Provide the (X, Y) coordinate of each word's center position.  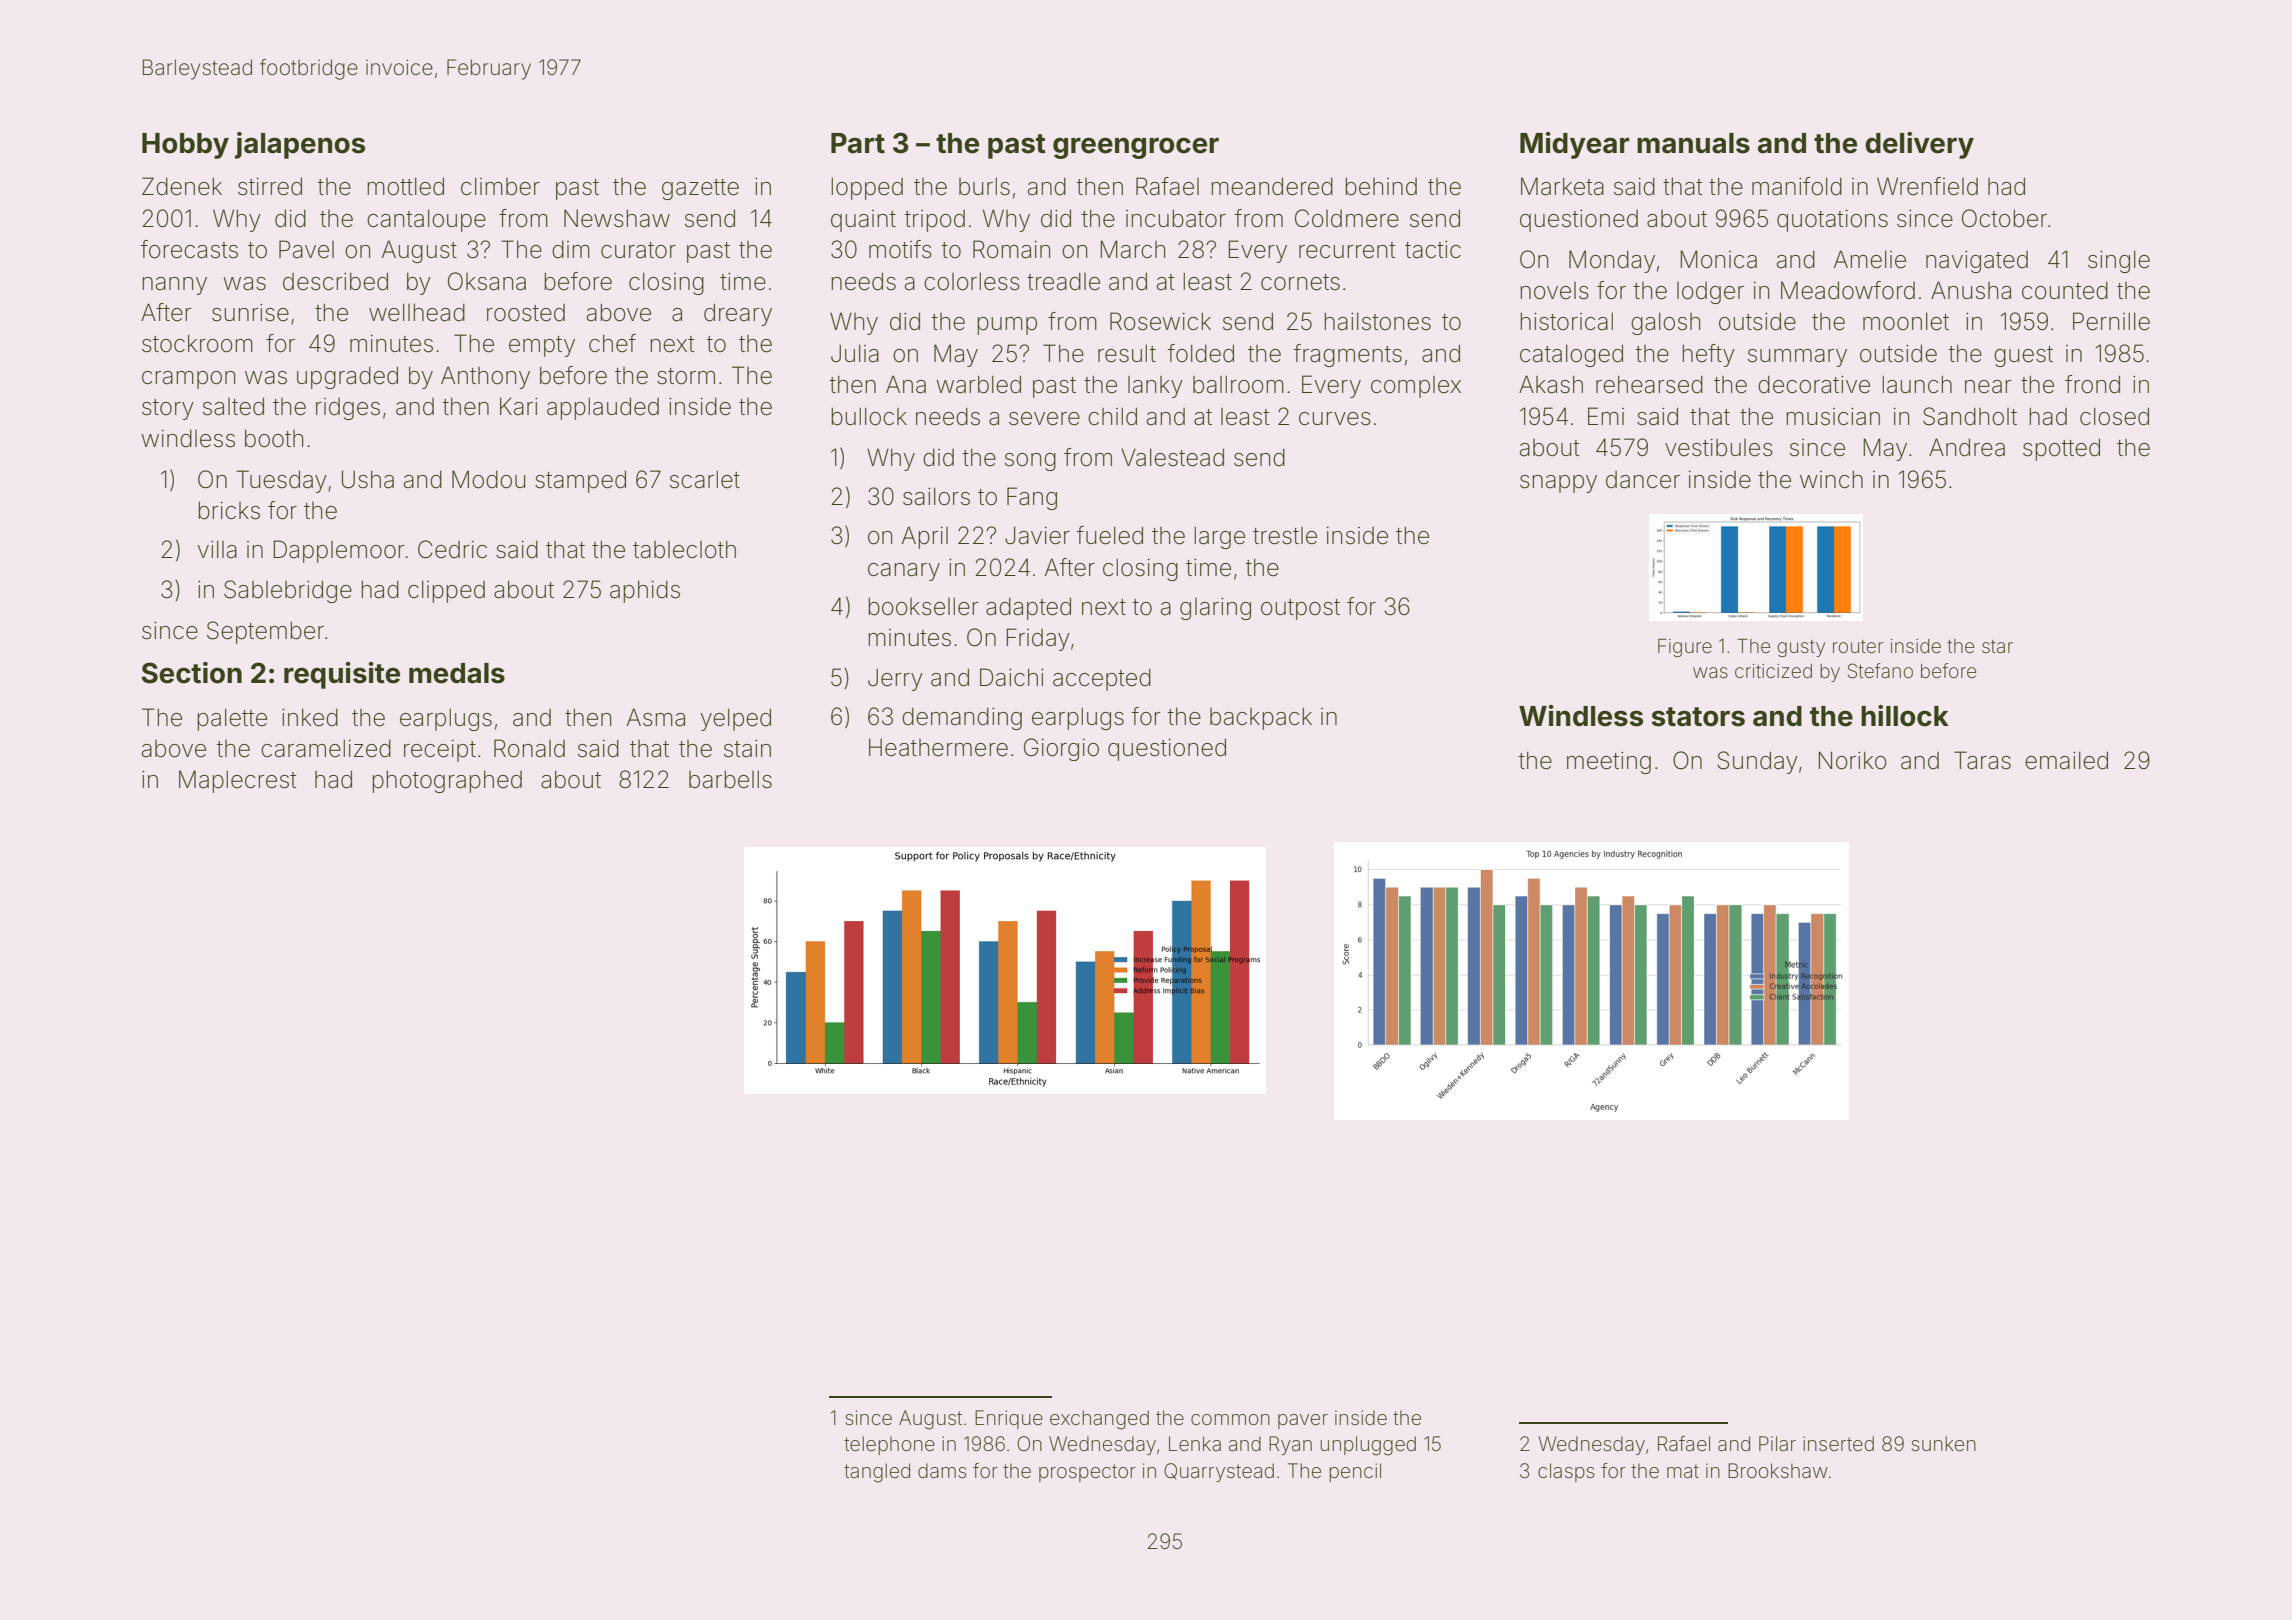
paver (1303, 1421)
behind (1381, 186)
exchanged (1099, 1420)
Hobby (185, 146)
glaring (1215, 609)
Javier (1037, 535)
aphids (645, 591)
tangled (877, 1473)
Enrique (1009, 1419)
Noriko (1852, 760)
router (1858, 646)
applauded (603, 408)
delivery (1919, 145)
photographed (447, 781)
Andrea (1967, 447)
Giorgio (1061, 749)
